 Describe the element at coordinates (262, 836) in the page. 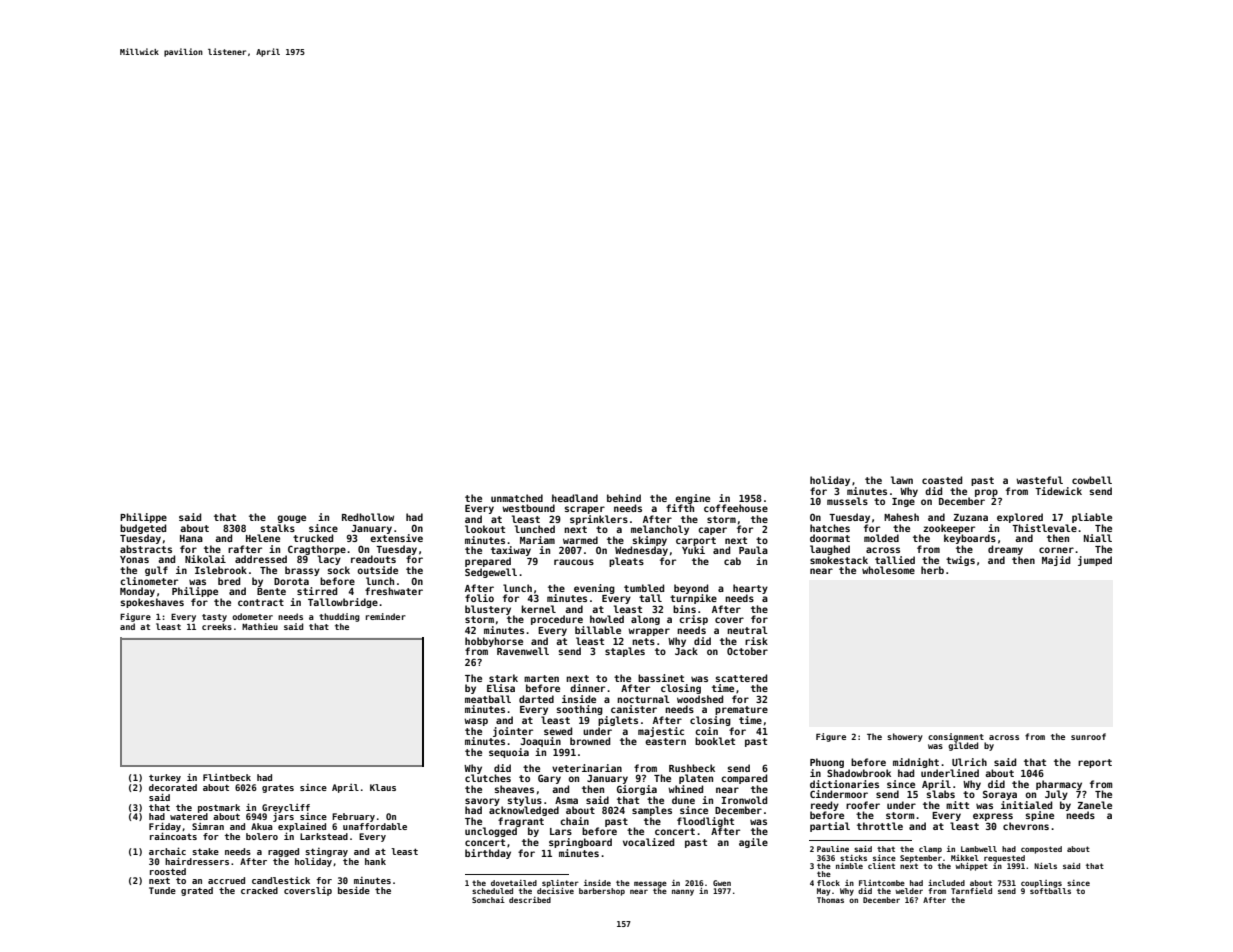

I see `bolero` at that location.
